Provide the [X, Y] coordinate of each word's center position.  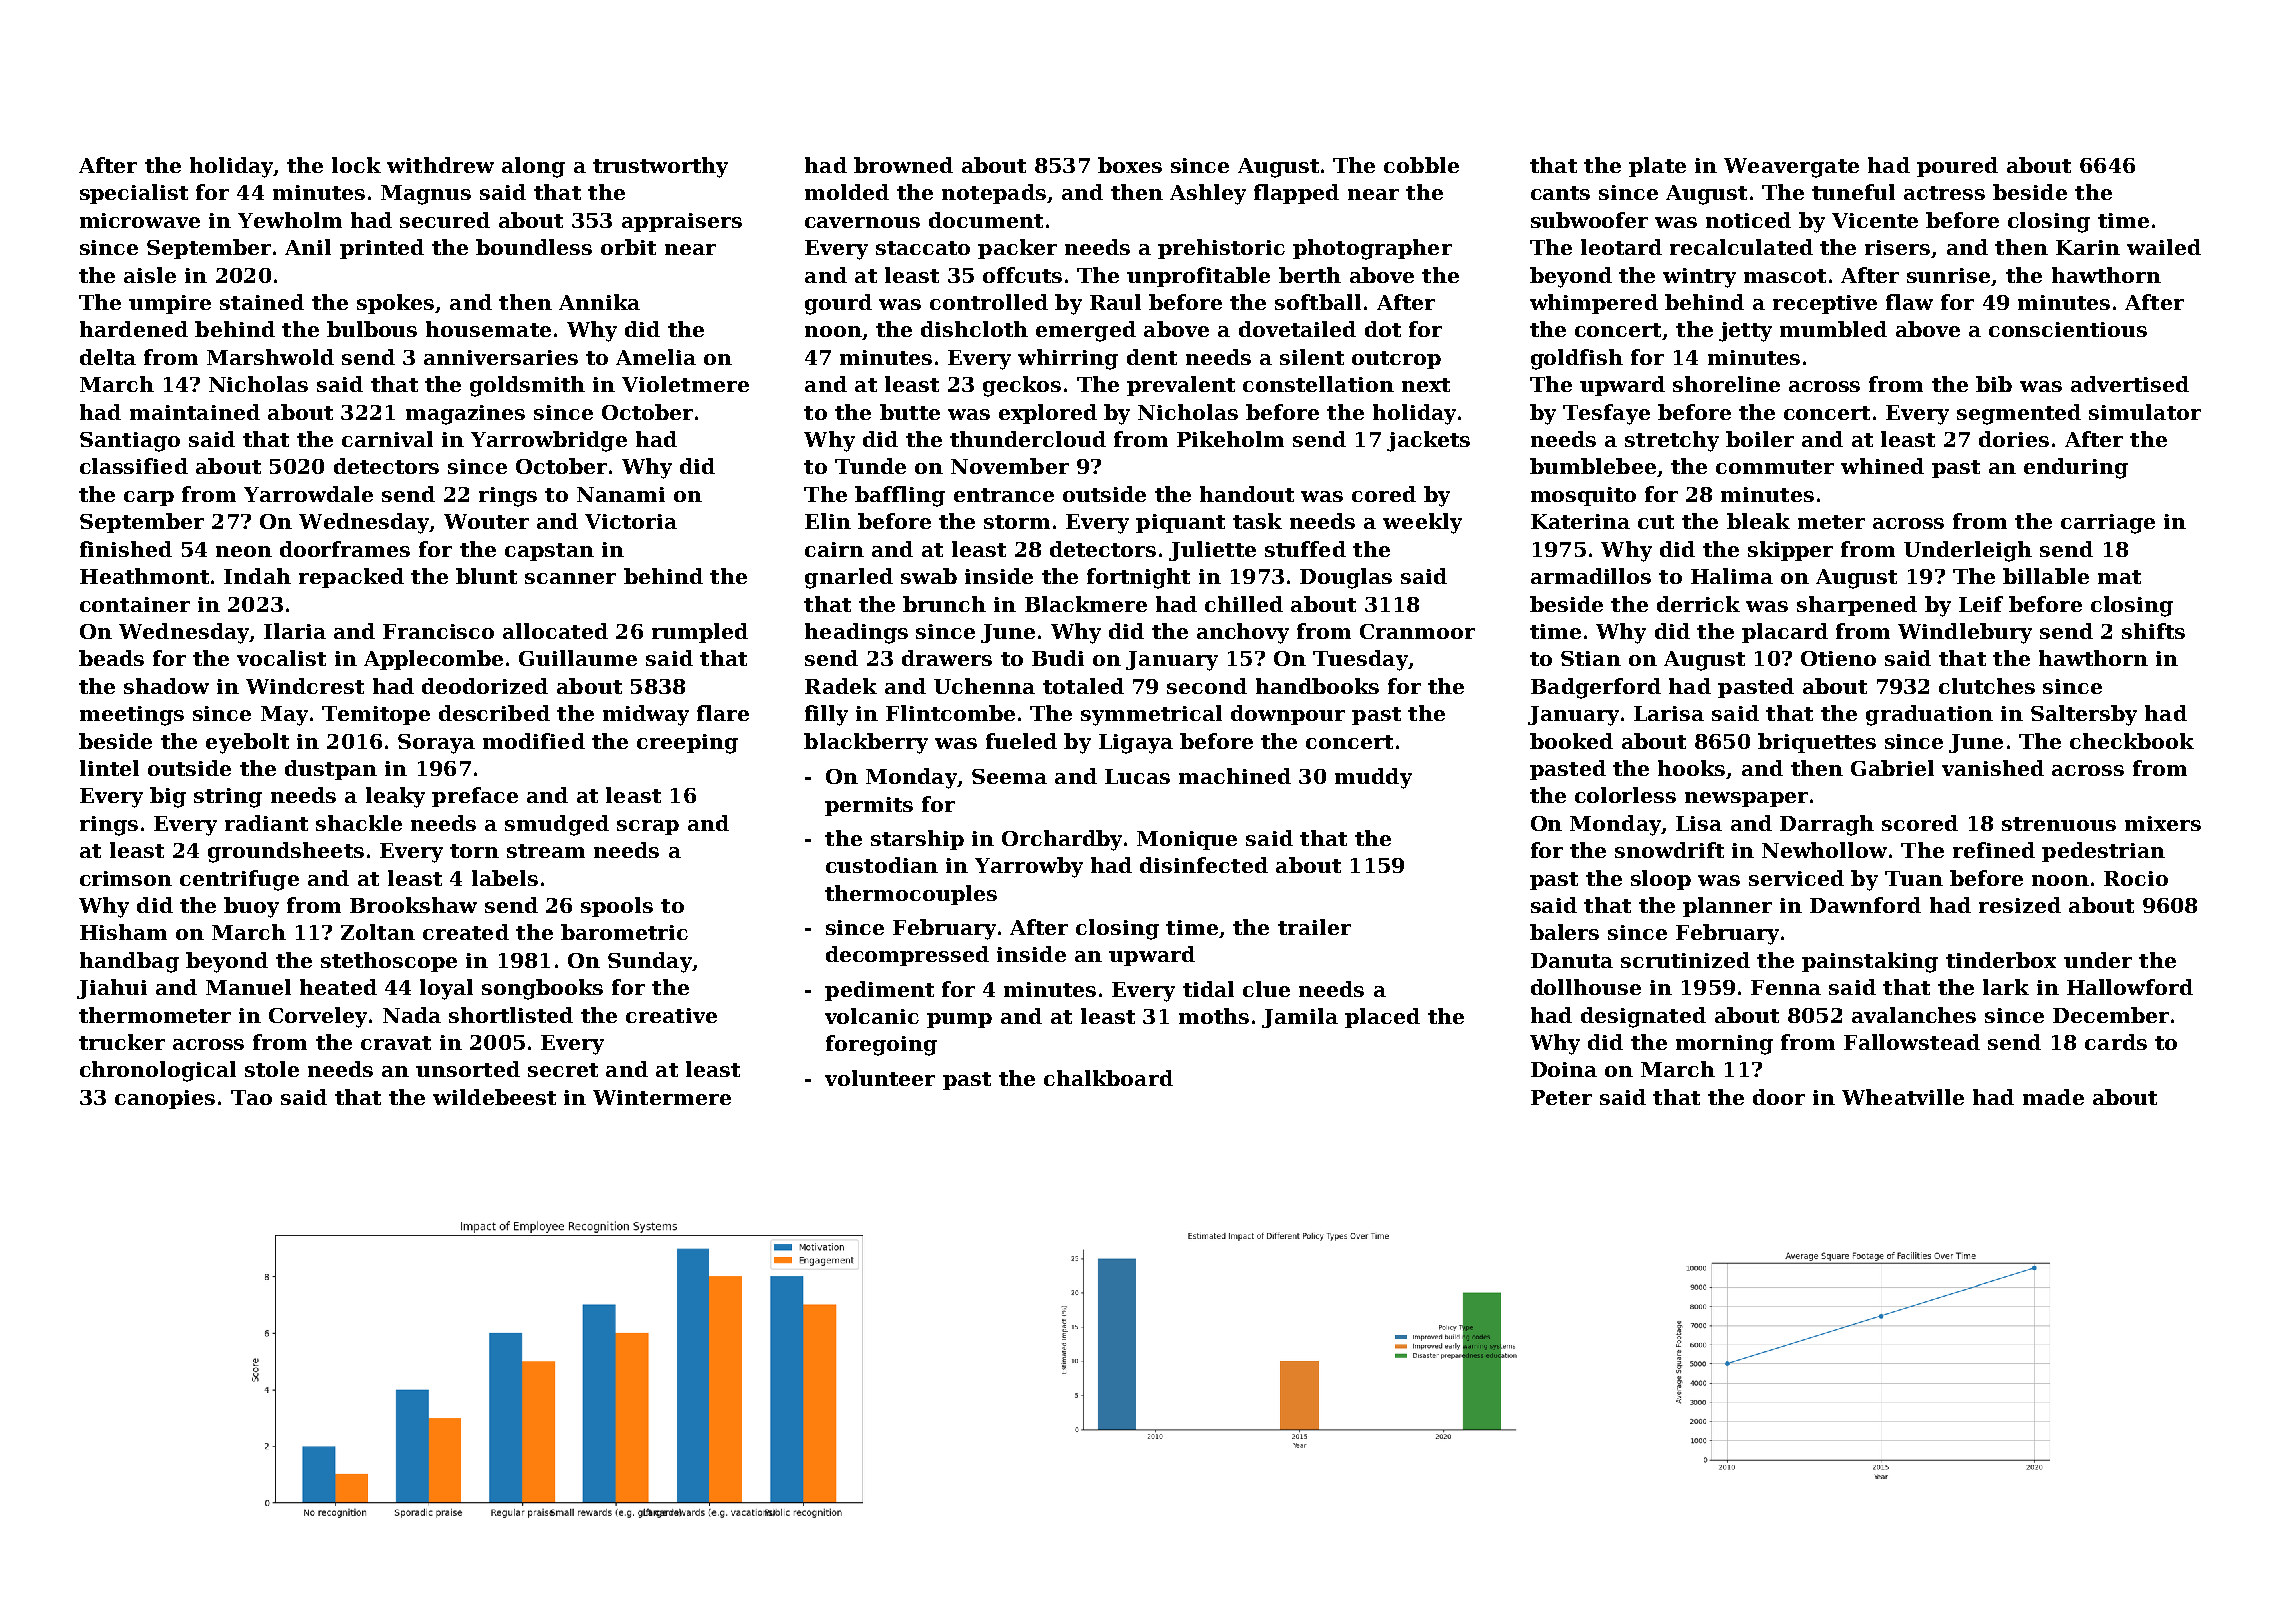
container [135, 604]
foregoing [881, 1045]
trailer [1314, 927]
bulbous [372, 329]
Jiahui [112, 989]
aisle [150, 275]
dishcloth [974, 329]
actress [1944, 193]
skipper [1790, 551]
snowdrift [1669, 850]
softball [1318, 302]
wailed [2164, 247]
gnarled [849, 578]
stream [546, 851]
